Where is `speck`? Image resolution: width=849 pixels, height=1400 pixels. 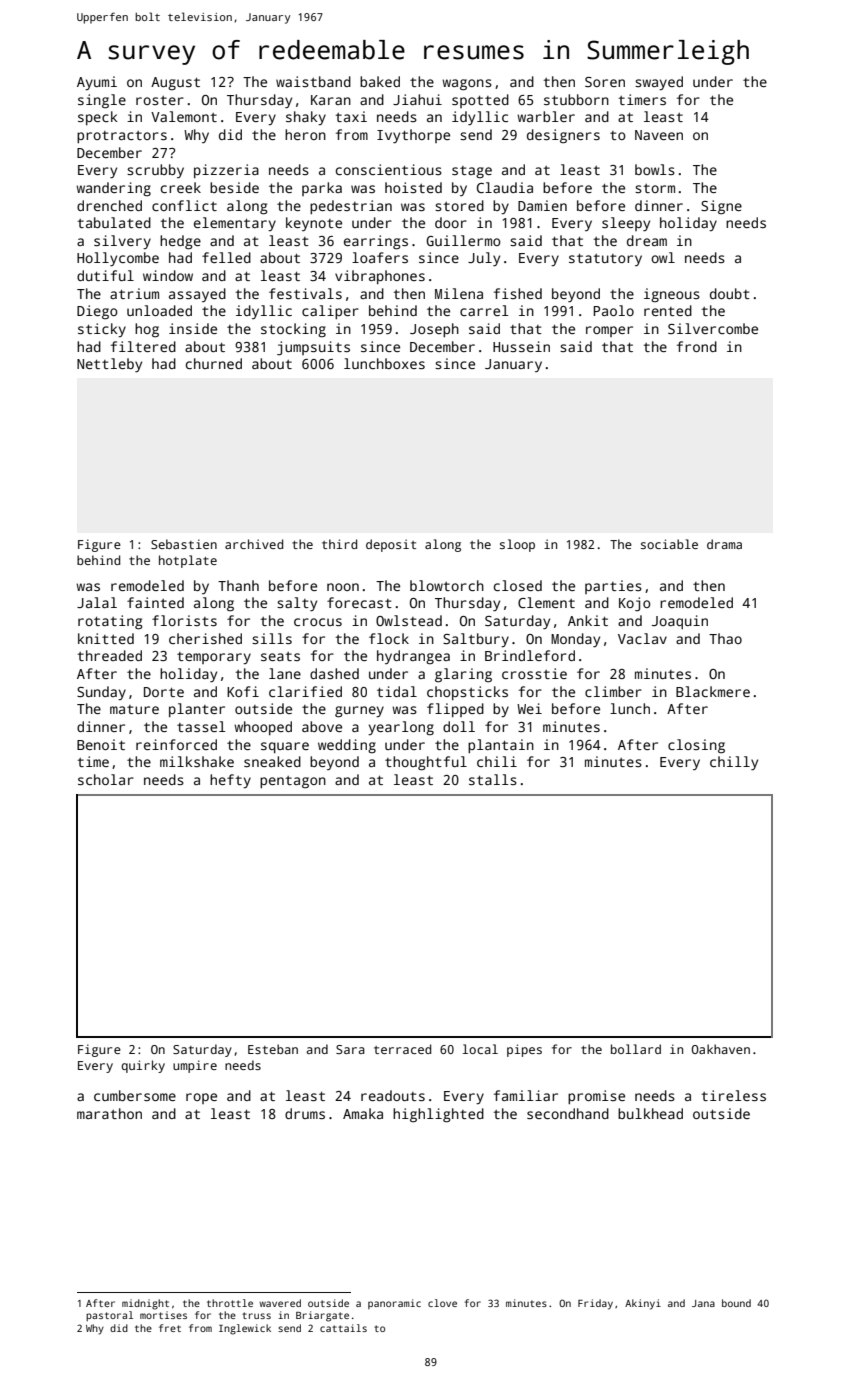
speck is located at coordinates (98, 118).
